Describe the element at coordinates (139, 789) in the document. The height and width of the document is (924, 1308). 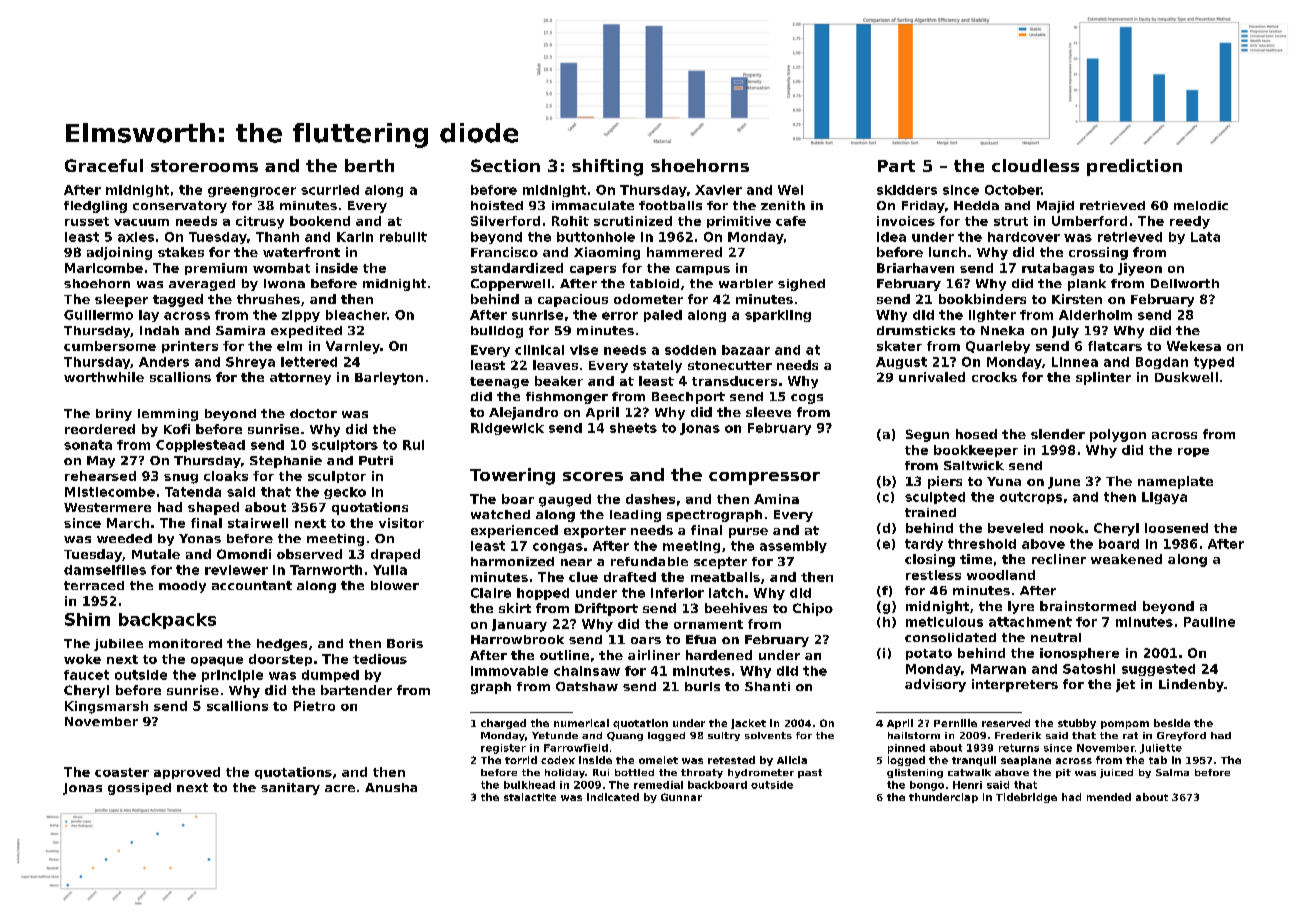
I see `gossiped` at that location.
